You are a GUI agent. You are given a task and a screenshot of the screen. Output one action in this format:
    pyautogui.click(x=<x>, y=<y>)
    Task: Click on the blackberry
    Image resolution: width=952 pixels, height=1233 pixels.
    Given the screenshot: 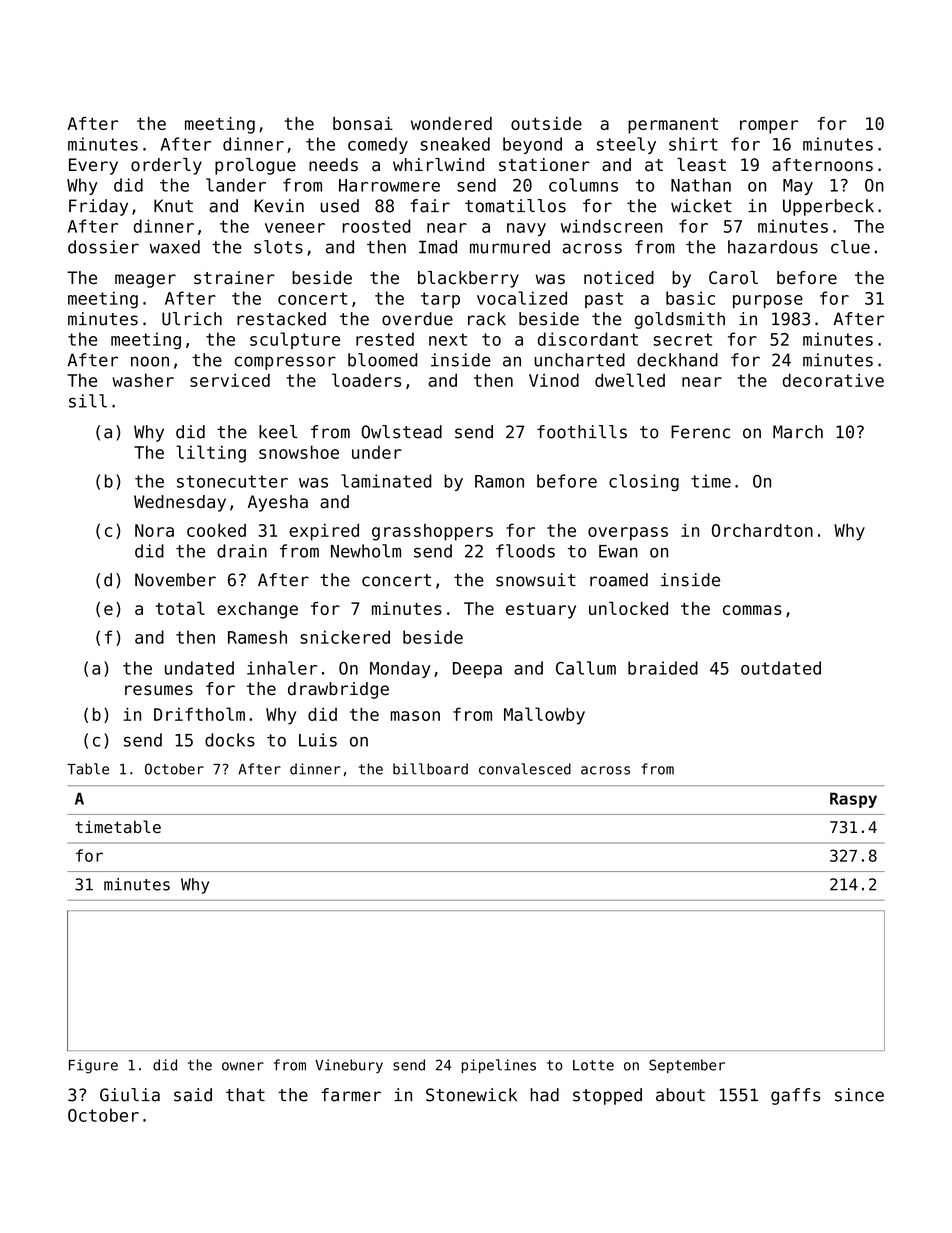 What is the action you would take?
    pyautogui.click(x=468, y=279)
